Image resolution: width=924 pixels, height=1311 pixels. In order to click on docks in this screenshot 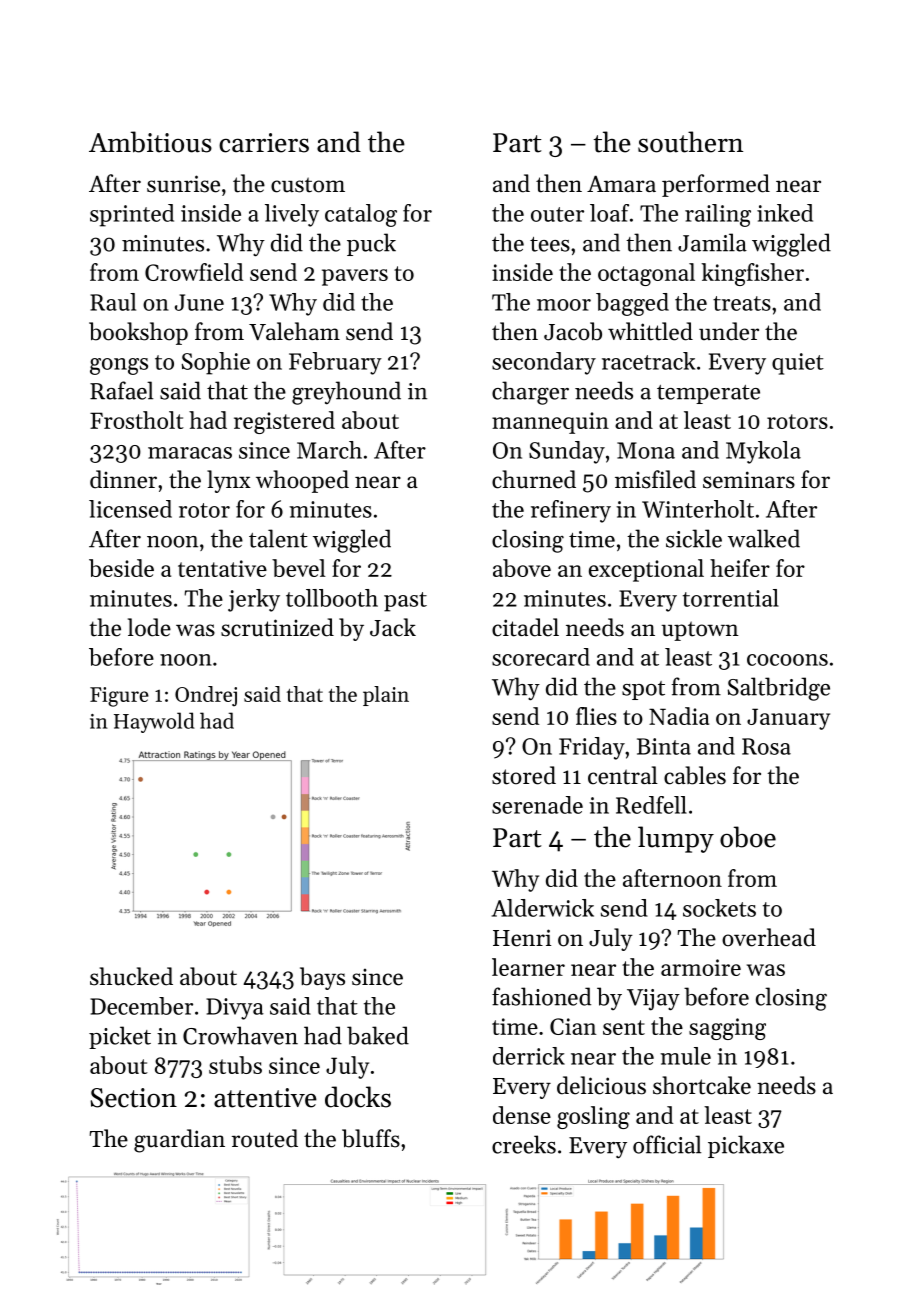, I will do `click(358, 1097)`.
